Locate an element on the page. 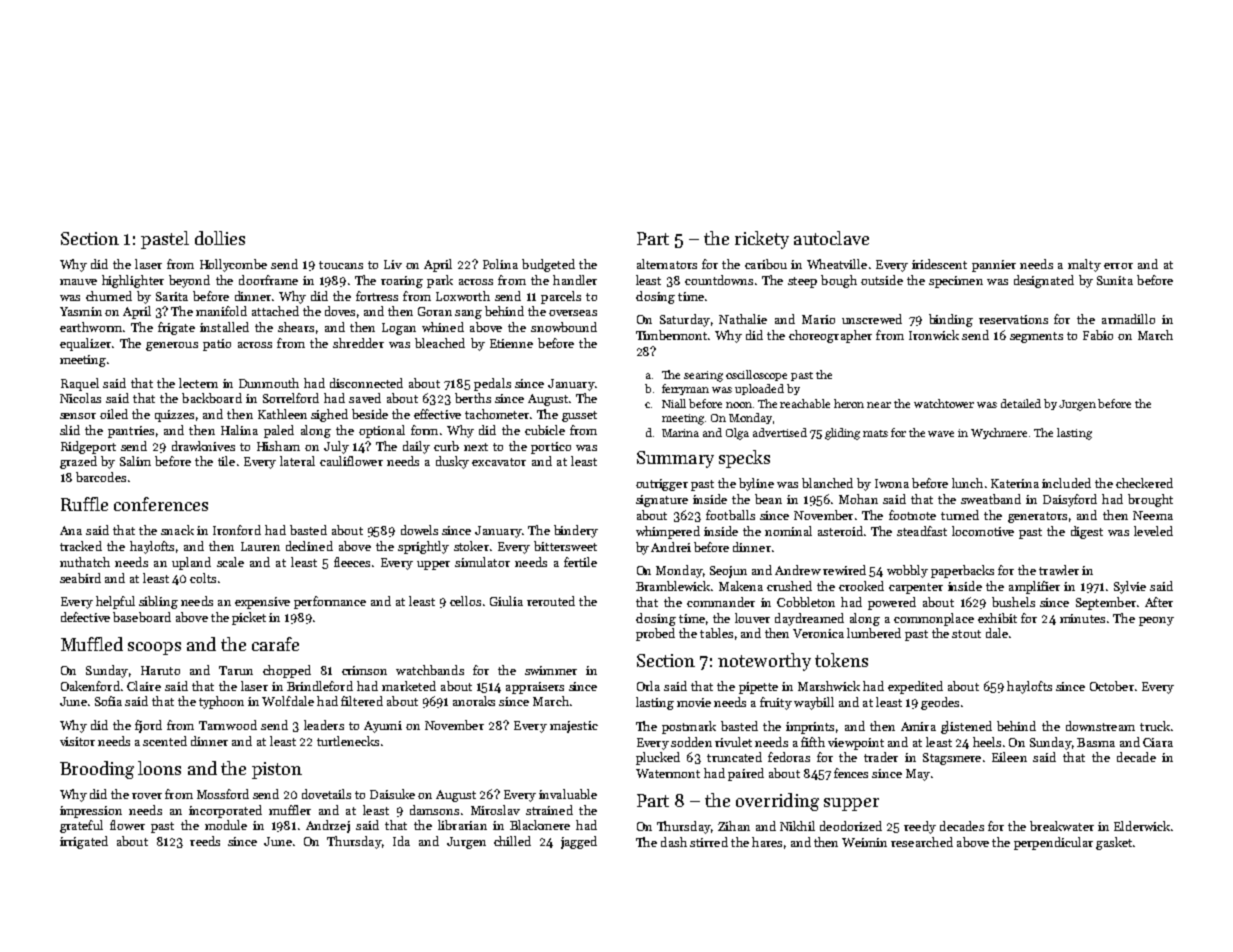 The width and height of the page is (1233, 952). Miroslav is located at coordinates (495, 810).
